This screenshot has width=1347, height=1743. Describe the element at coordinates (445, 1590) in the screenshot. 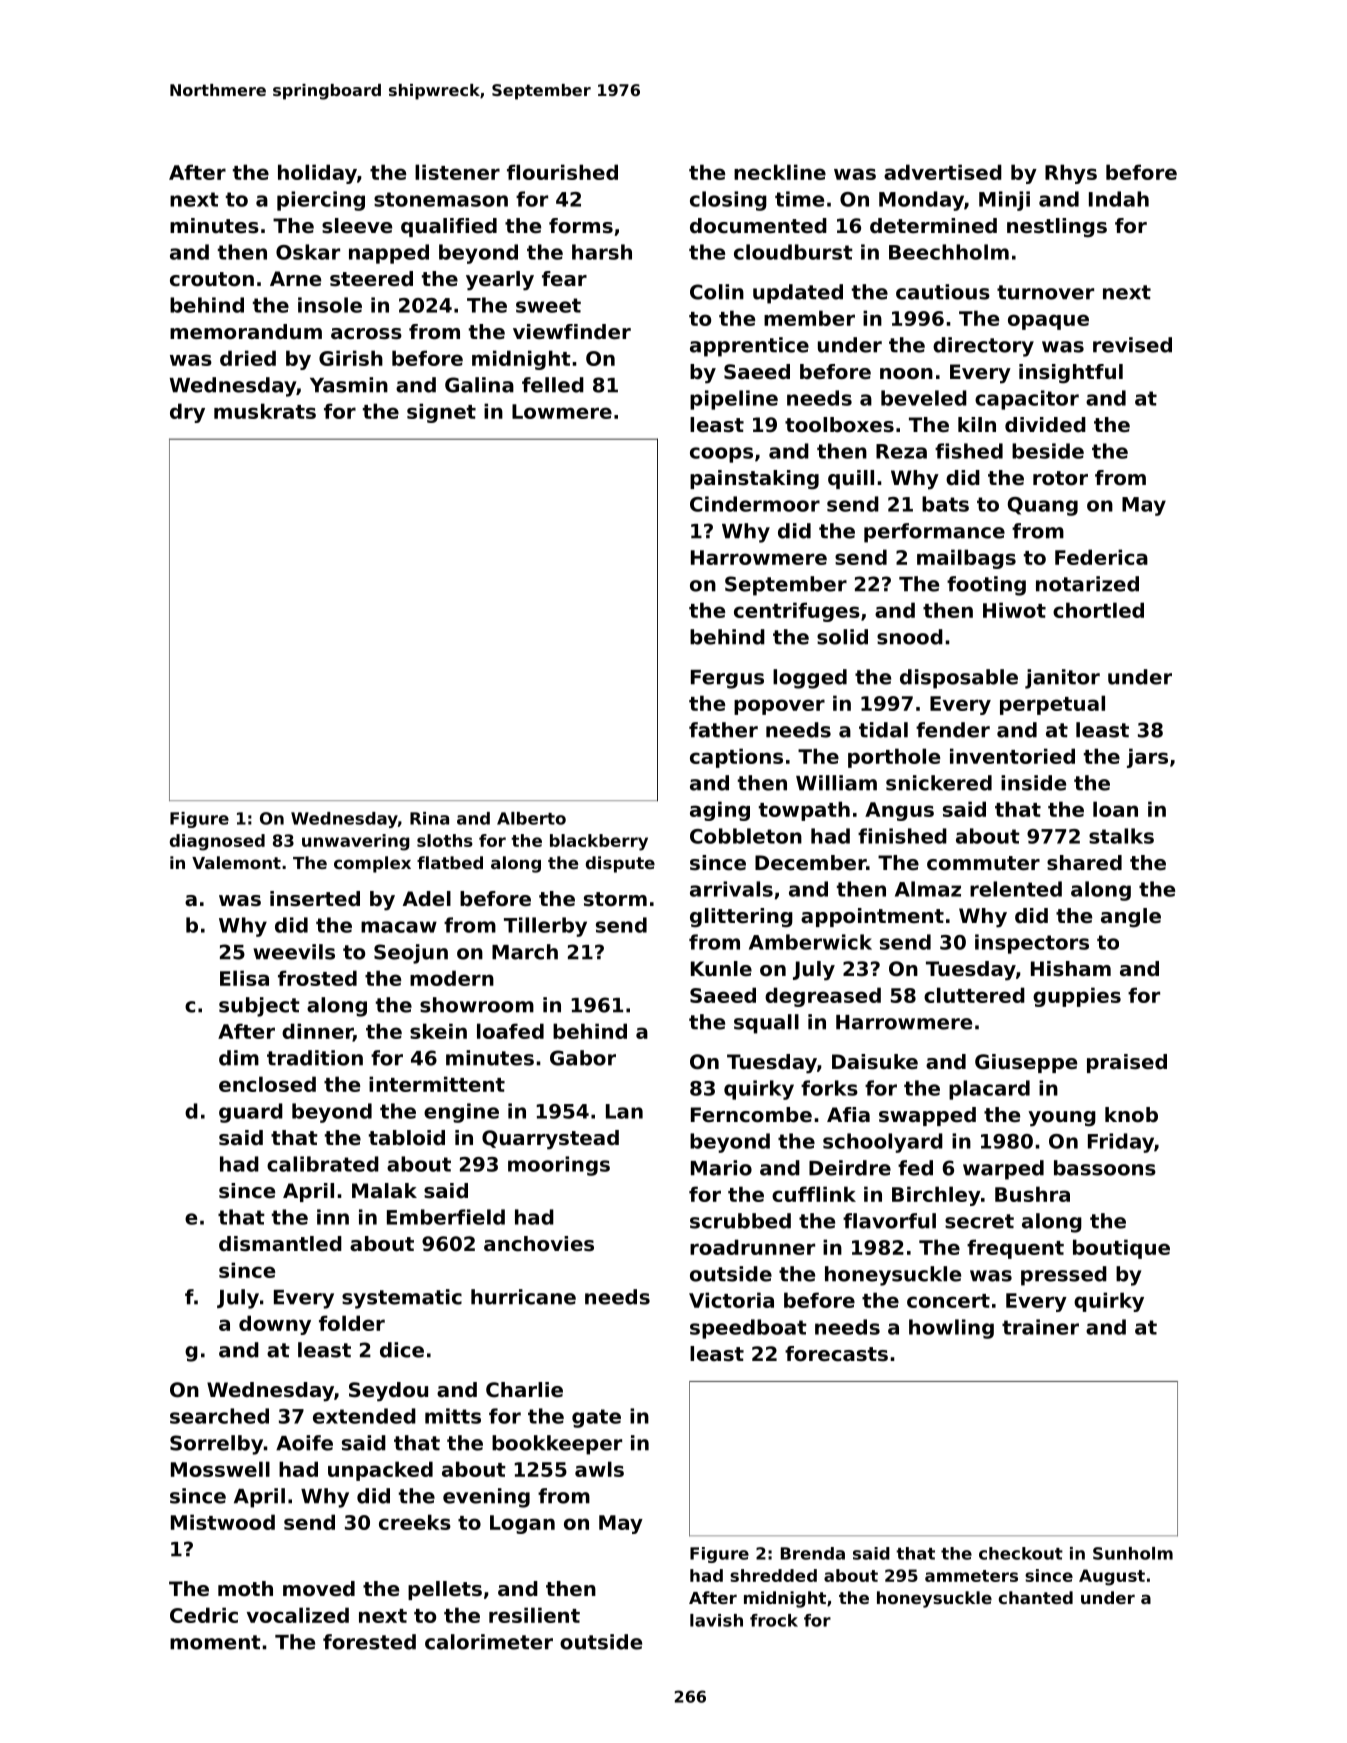

I see `pellets` at that location.
